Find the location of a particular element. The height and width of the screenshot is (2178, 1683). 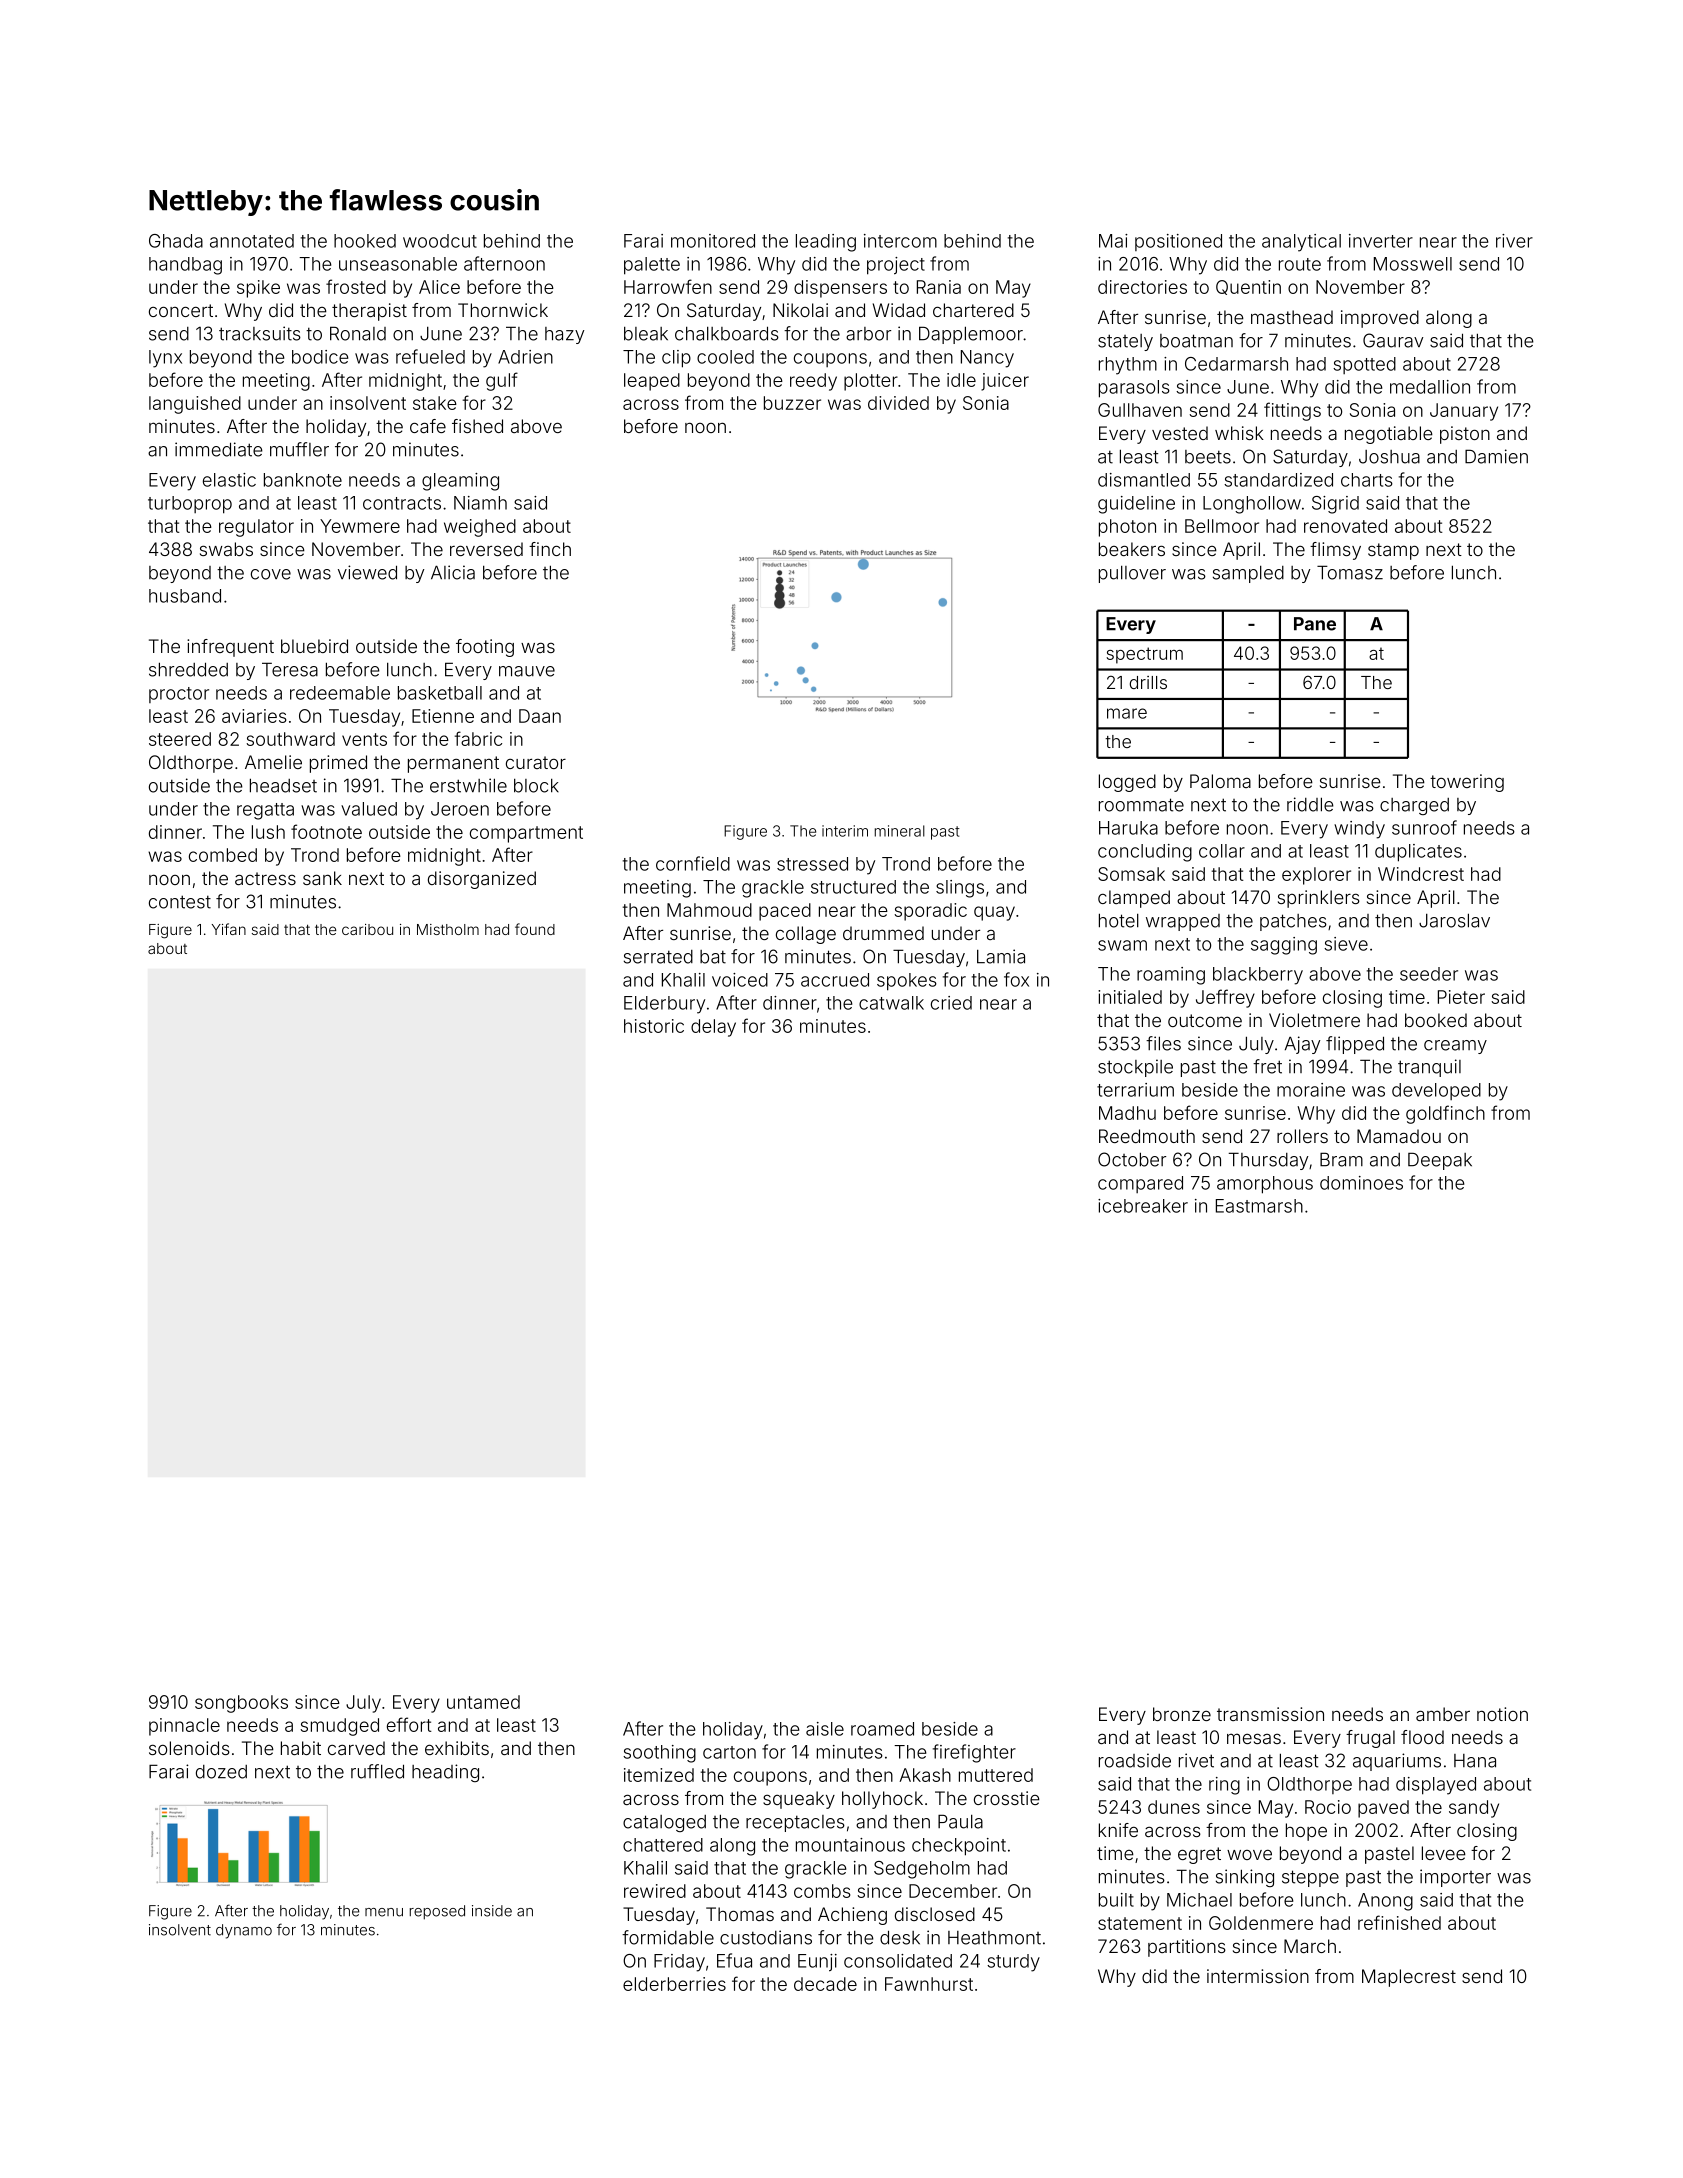

river is located at coordinates (1514, 241).
